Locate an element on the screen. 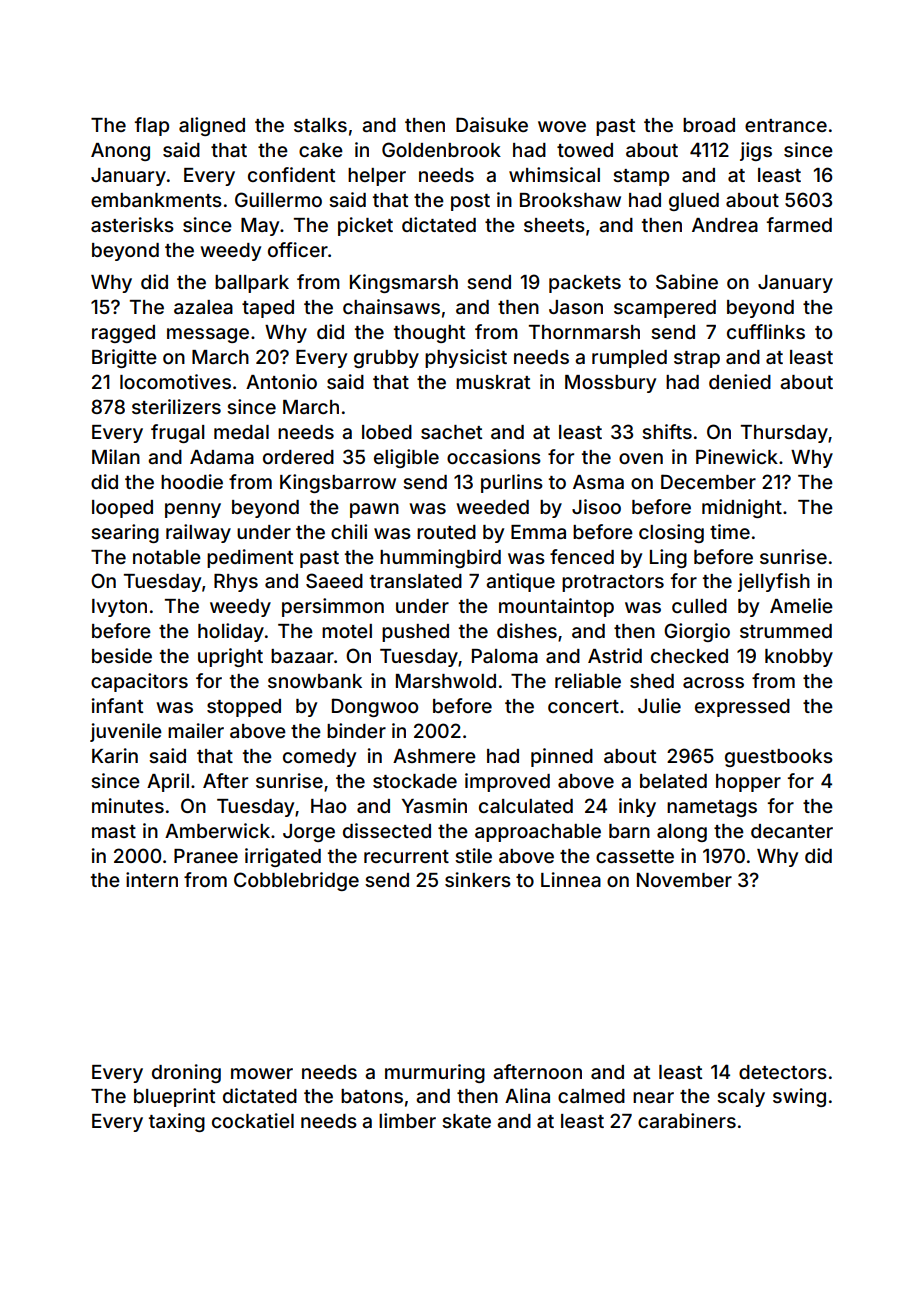 The width and height of the screenshot is (924, 1314). persimmon is located at coordinates (333, 607).
